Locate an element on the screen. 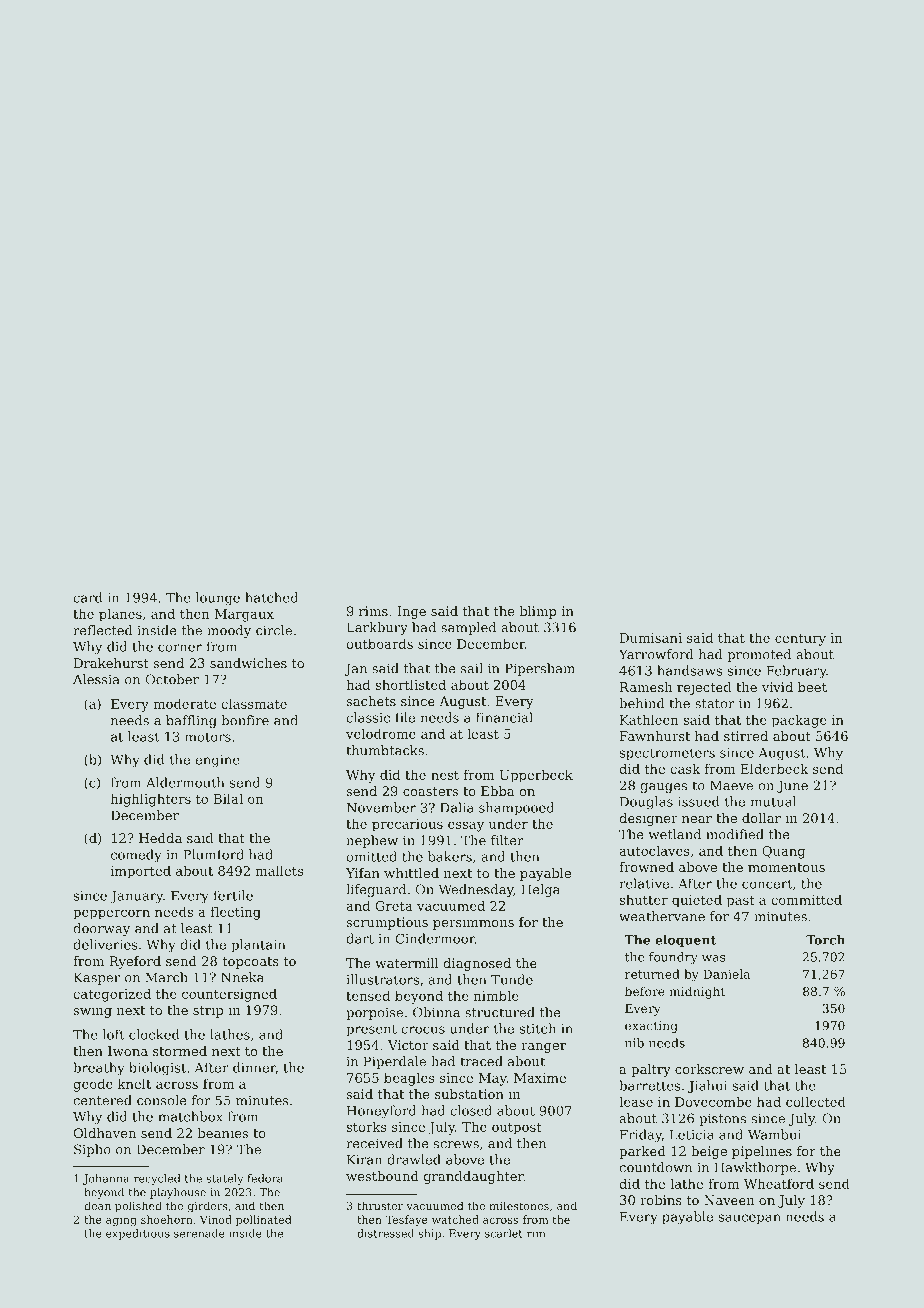 Image resolution: width=924 pixels, height=1308 pixels. lounge is located at coordinates (218, 598).
